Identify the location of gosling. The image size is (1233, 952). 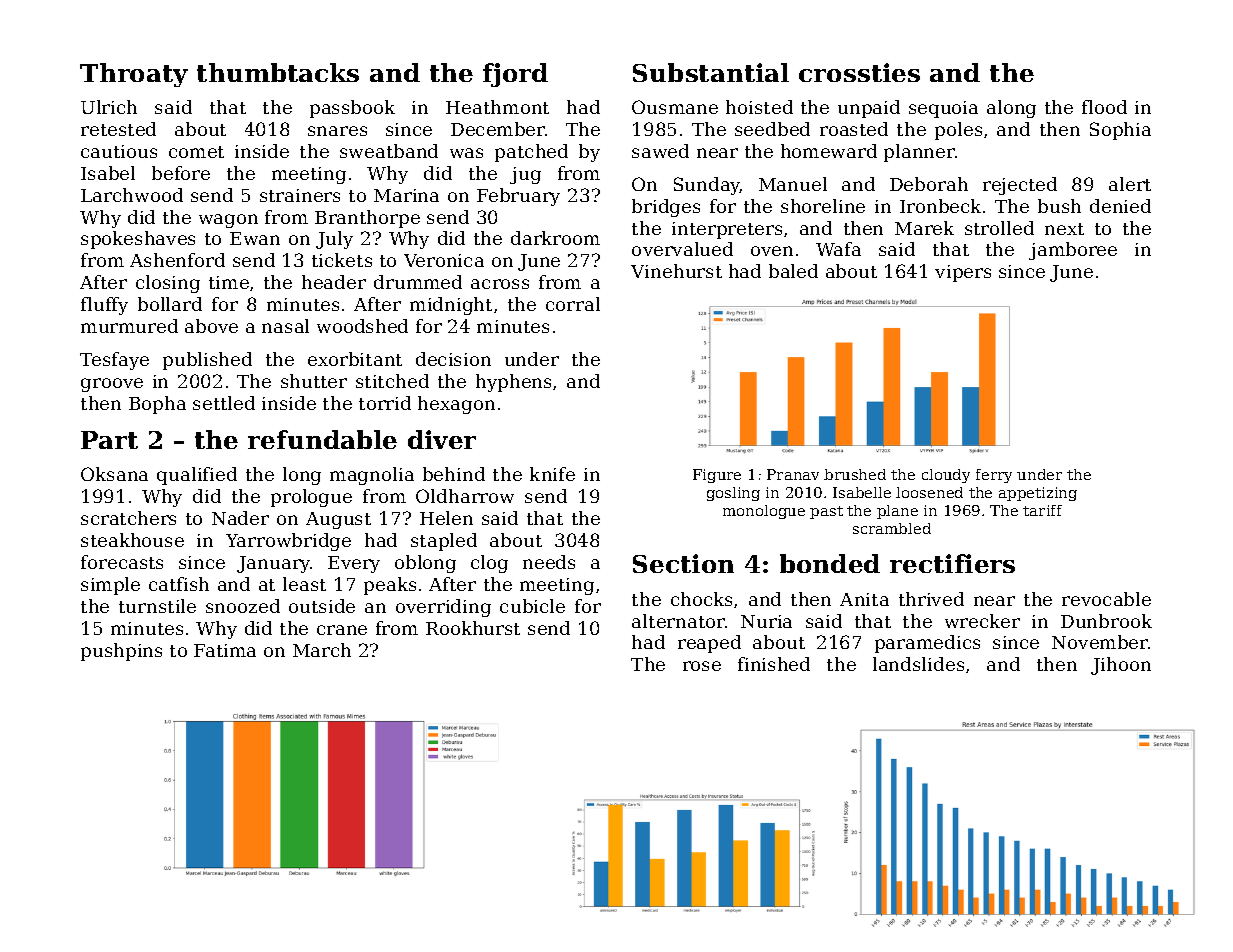
(733, 494).
